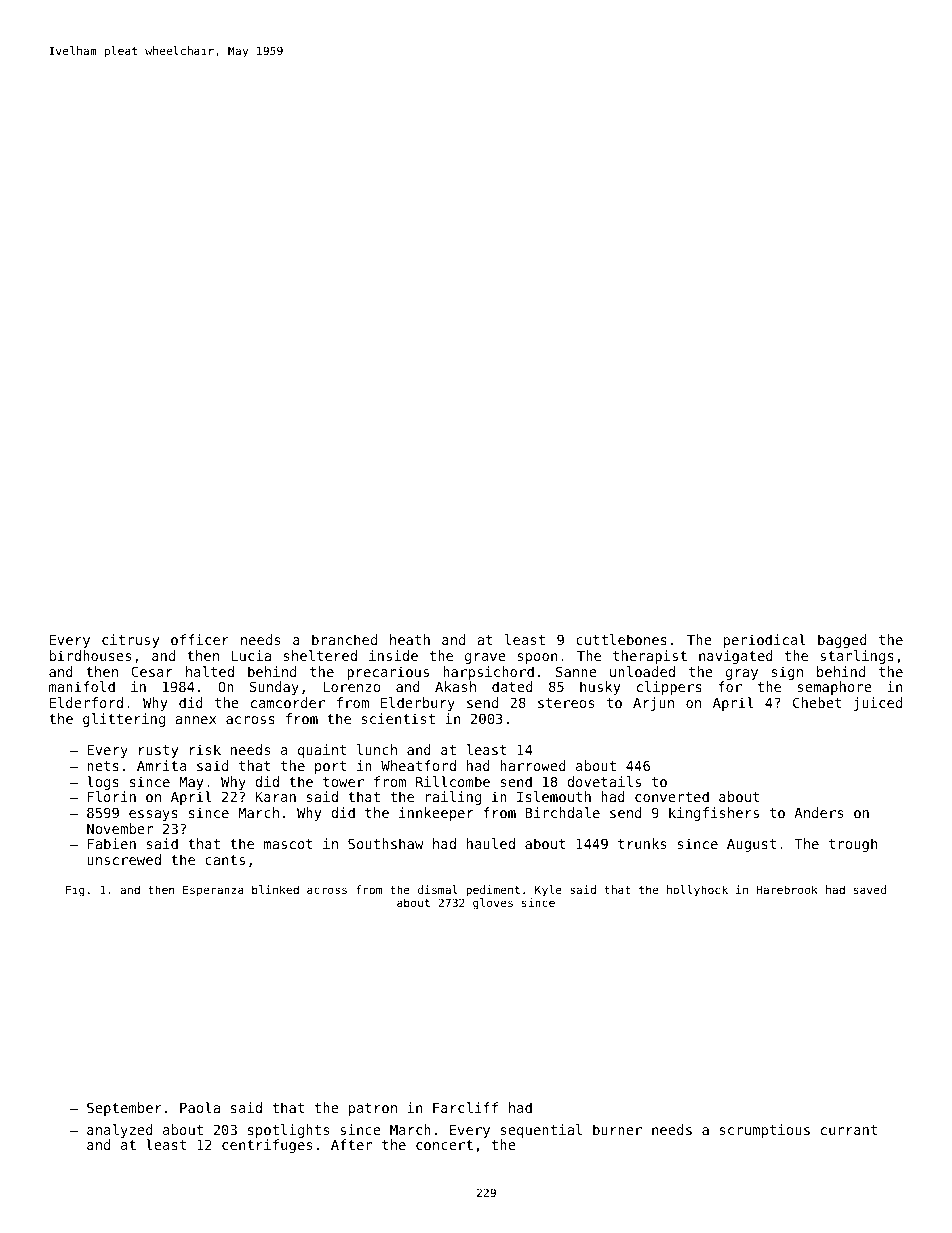  I want to click on dated, so click(512, 686).
